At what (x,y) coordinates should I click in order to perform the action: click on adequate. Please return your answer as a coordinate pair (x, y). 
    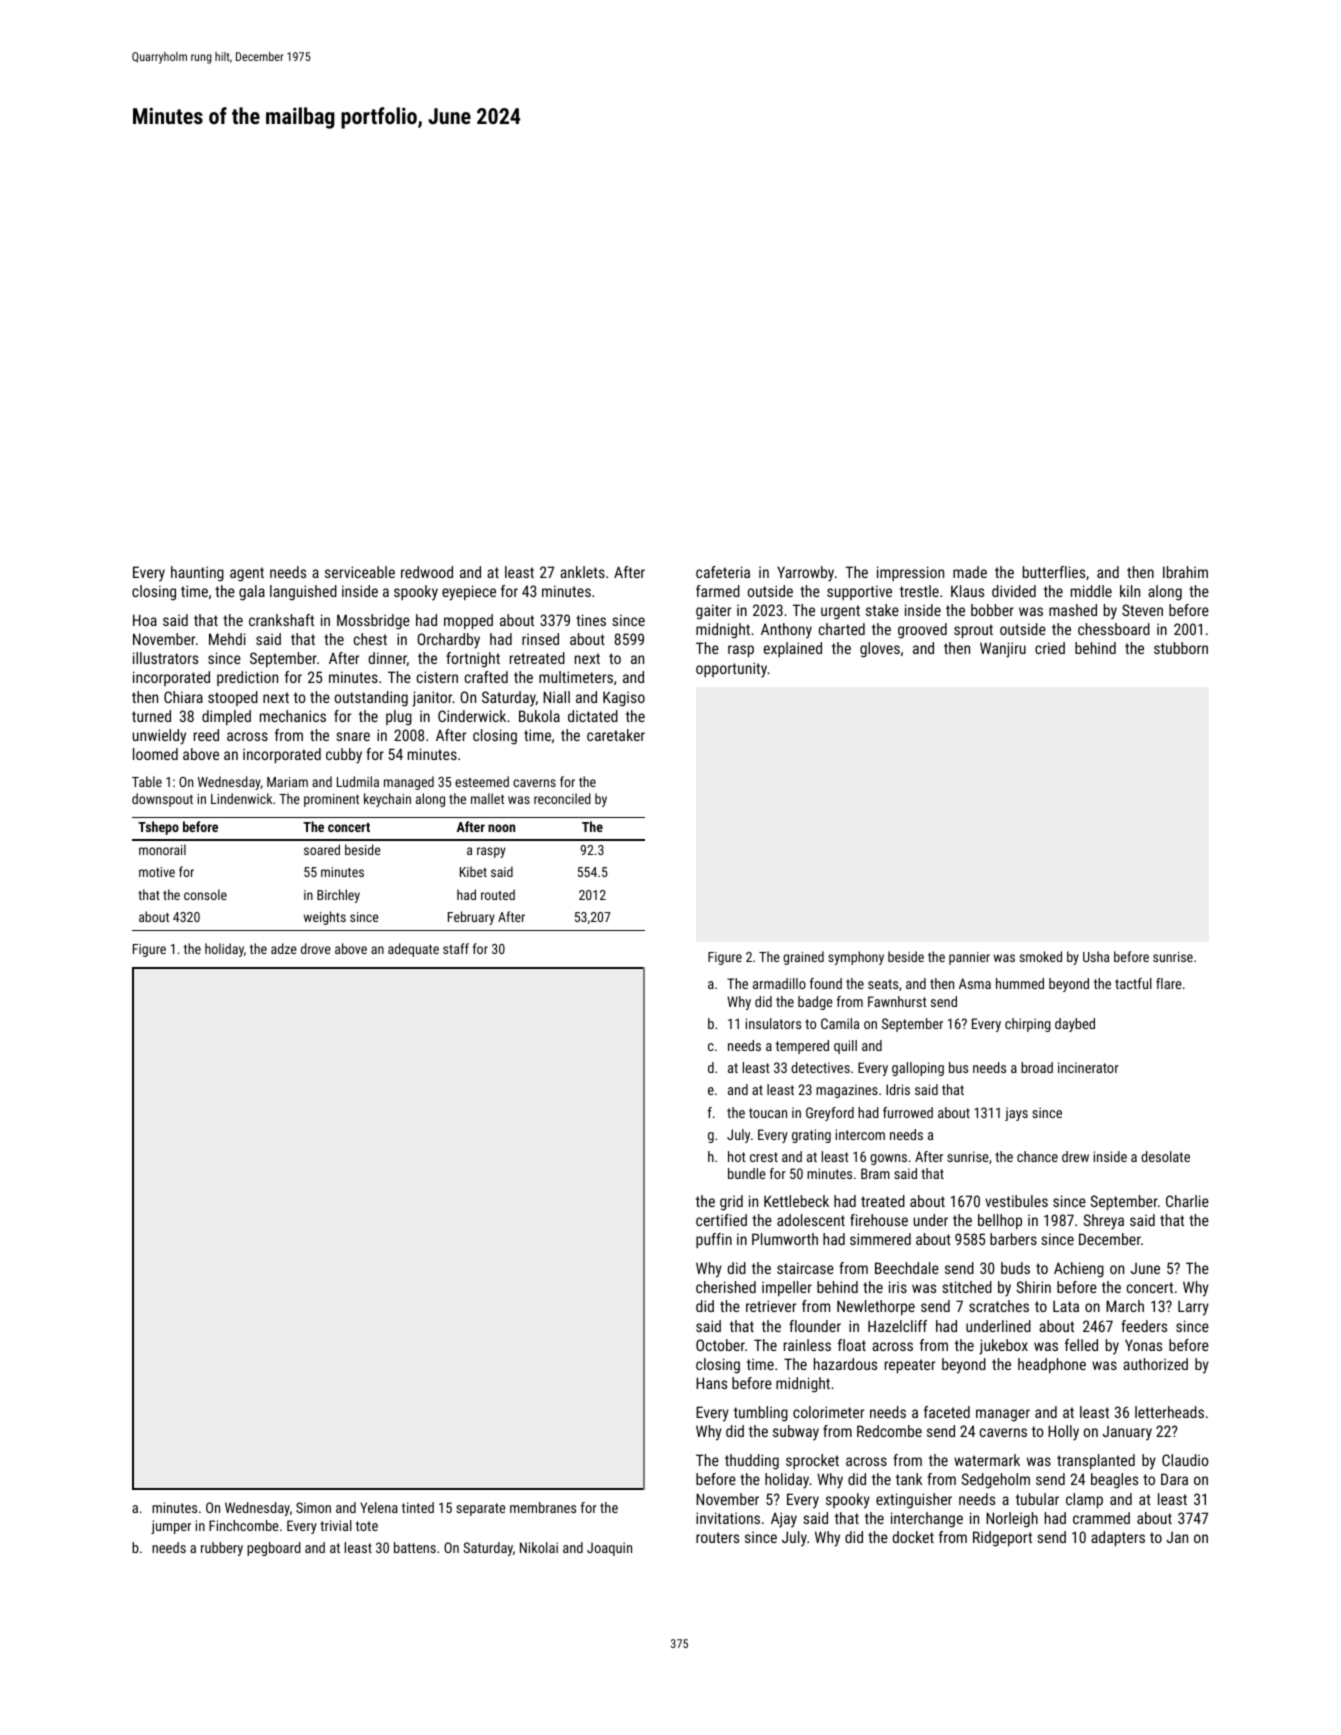
    Looking at the image, I should click on (413, 950).
